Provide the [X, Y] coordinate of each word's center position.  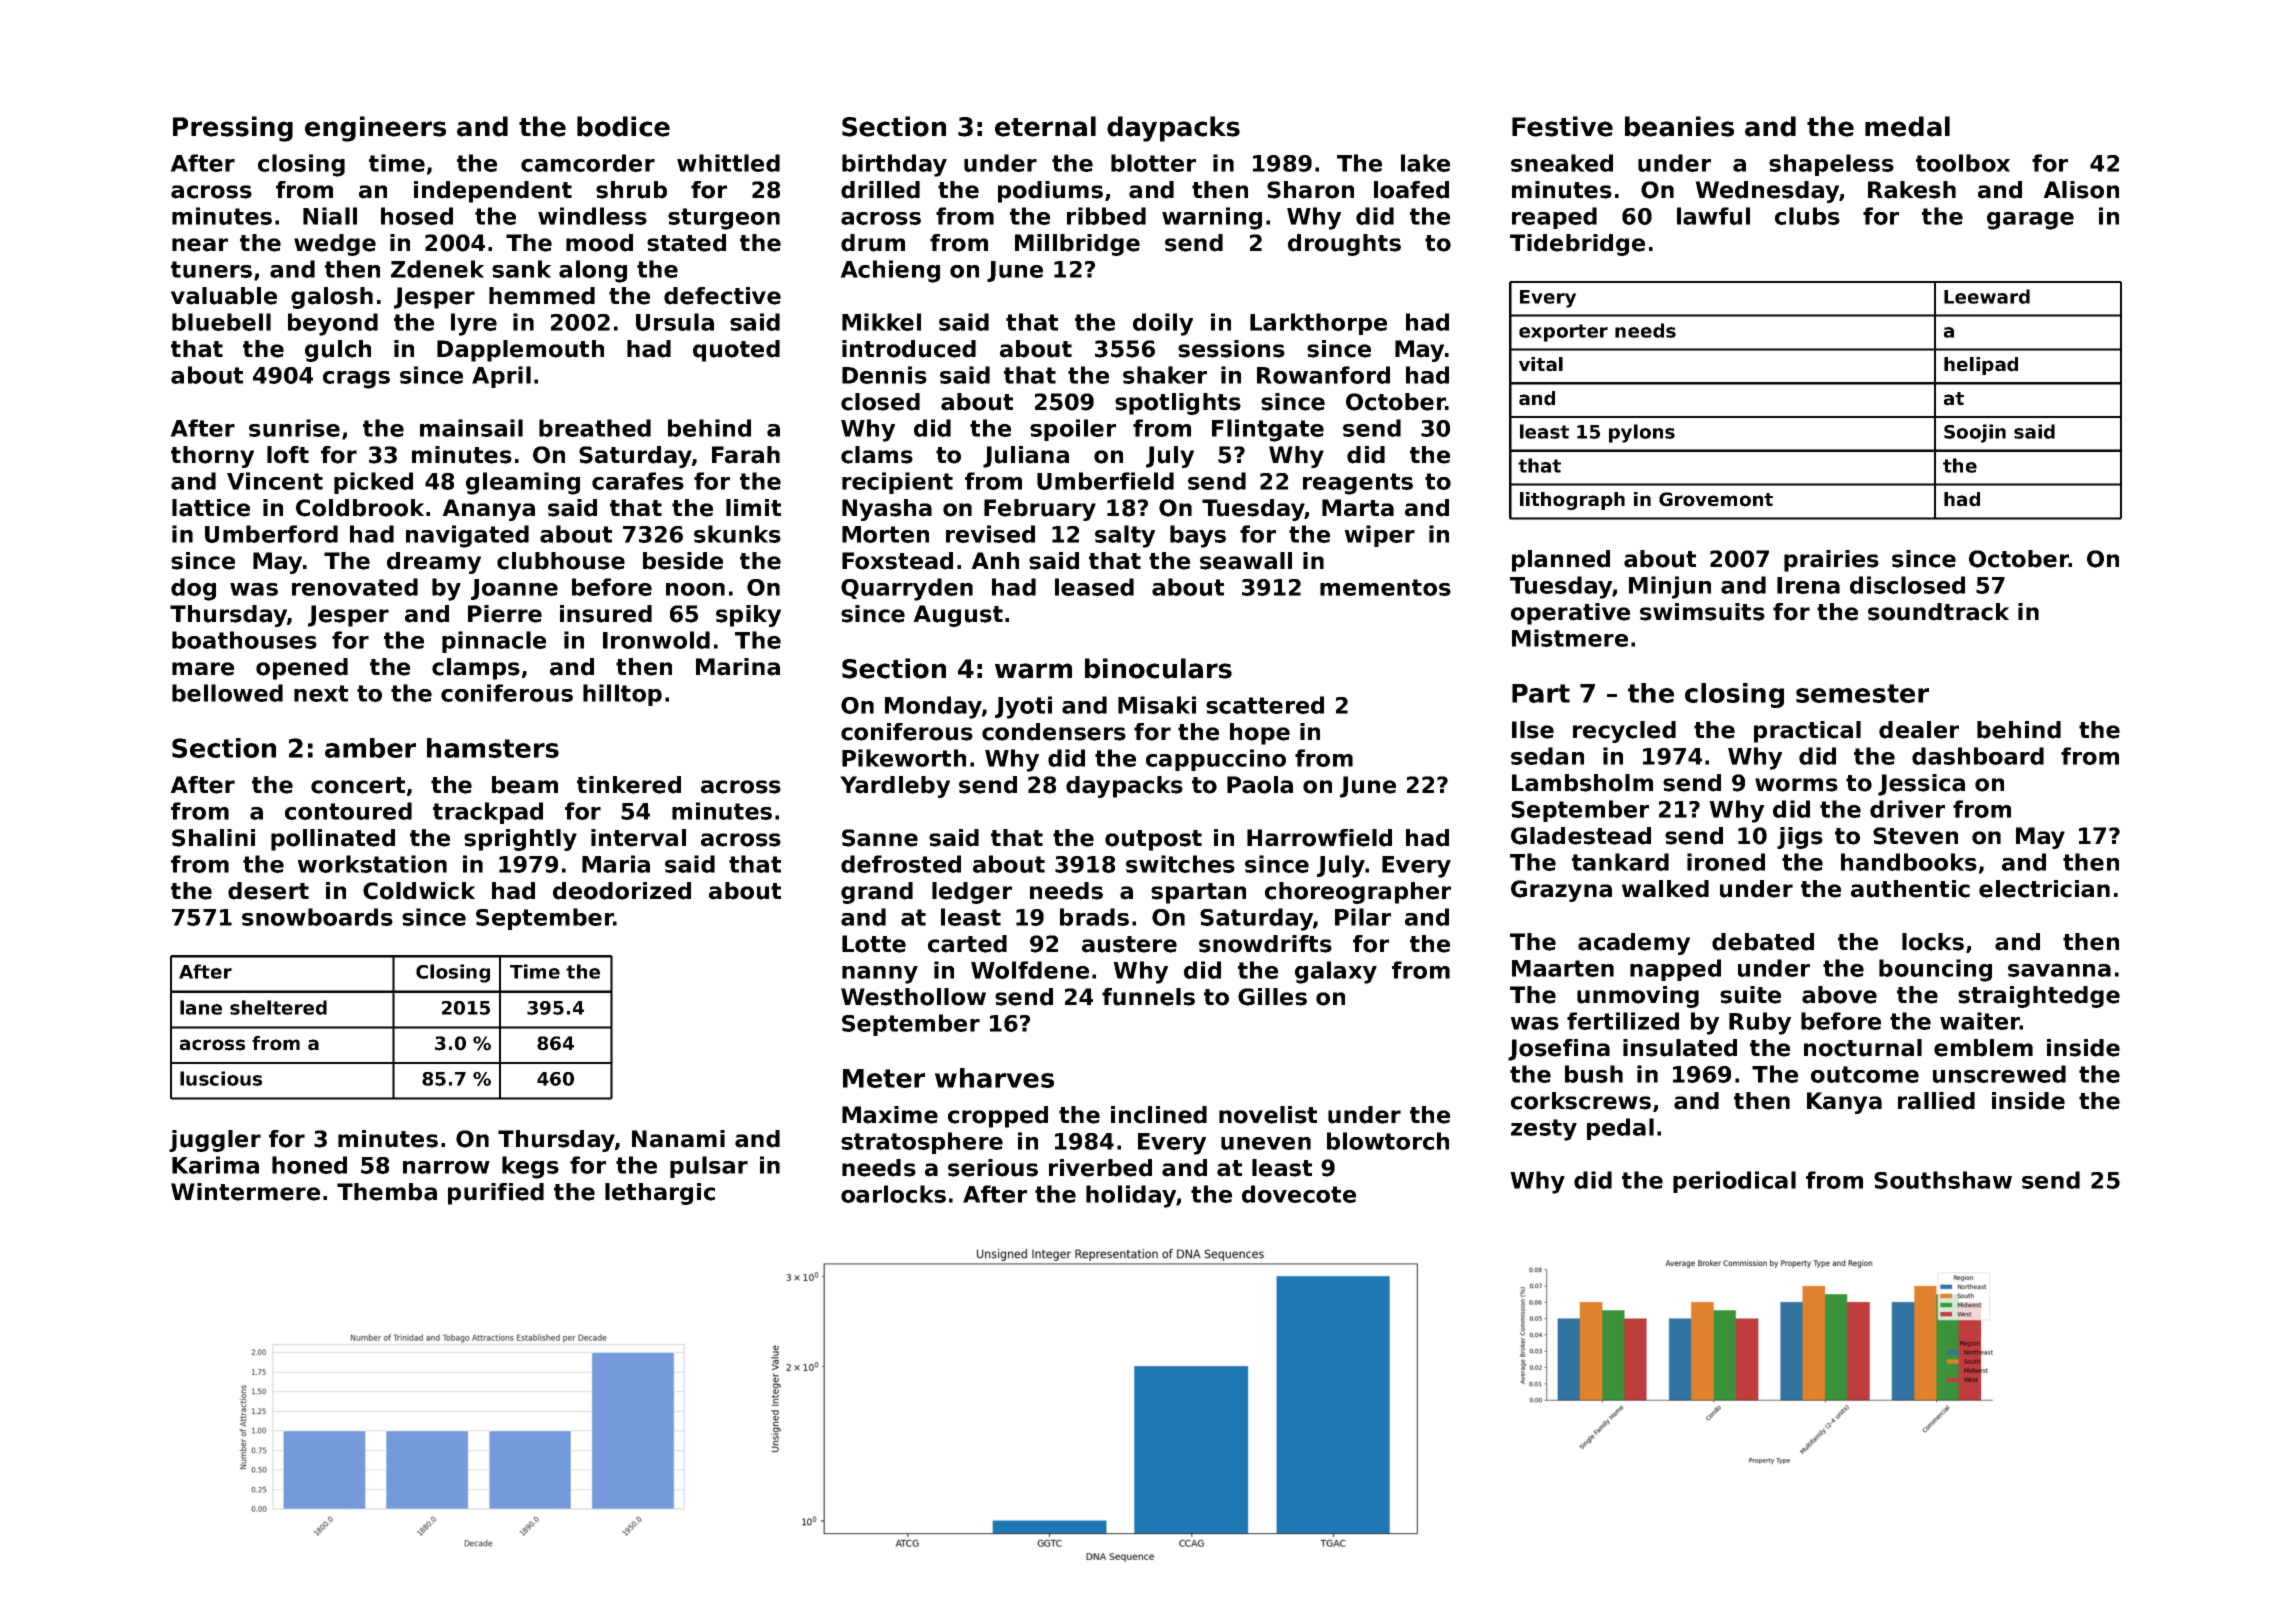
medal [1907, 126]
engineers [375, 129]
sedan [1547, 756]
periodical [1734, 1182]
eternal [1045, 126]
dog [193, 589]
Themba [387, 1192]
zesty [1544, 1130]
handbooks [1909, 862]
